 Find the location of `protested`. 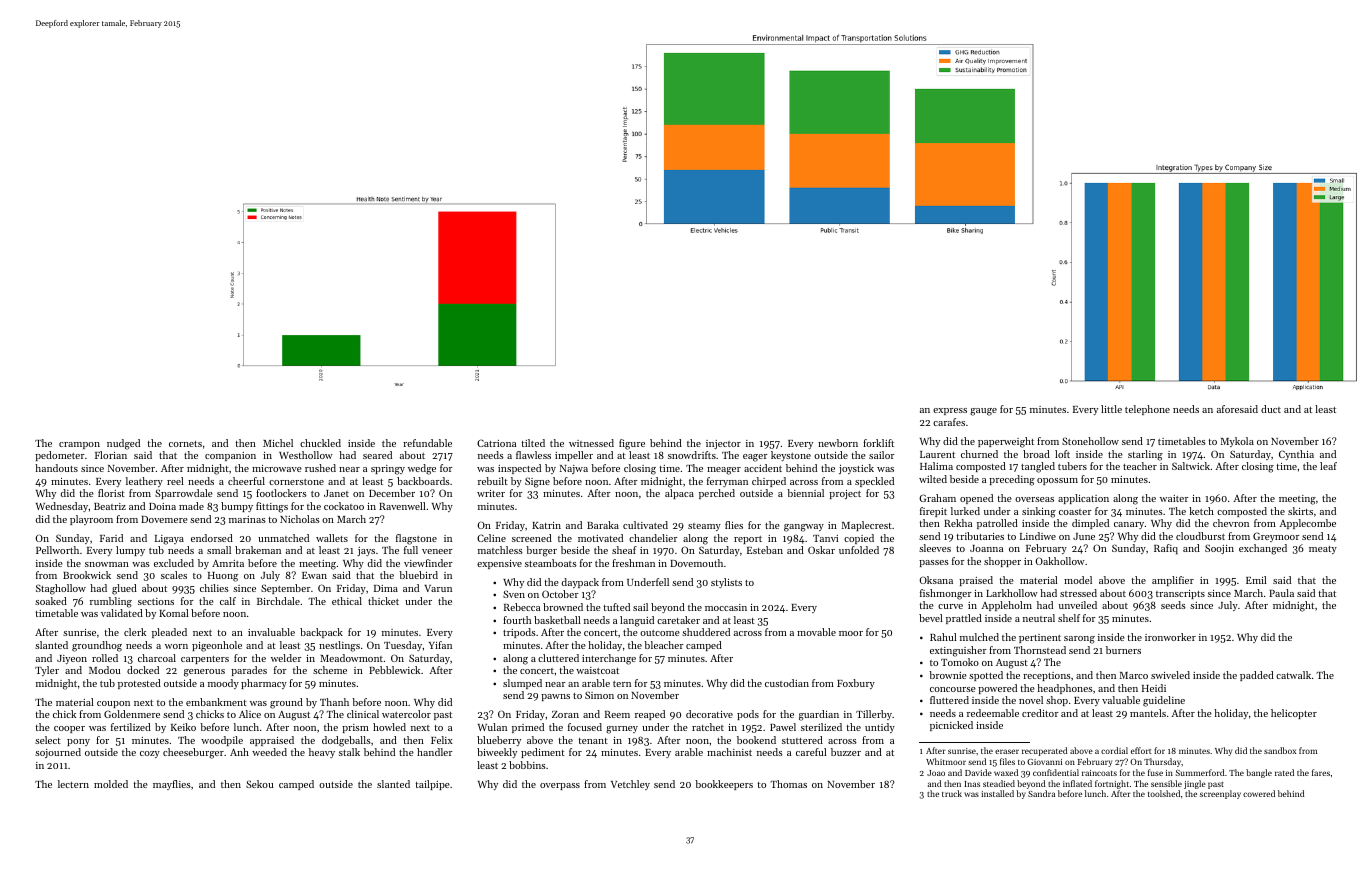

protested is located at coordinates (139, 684).
